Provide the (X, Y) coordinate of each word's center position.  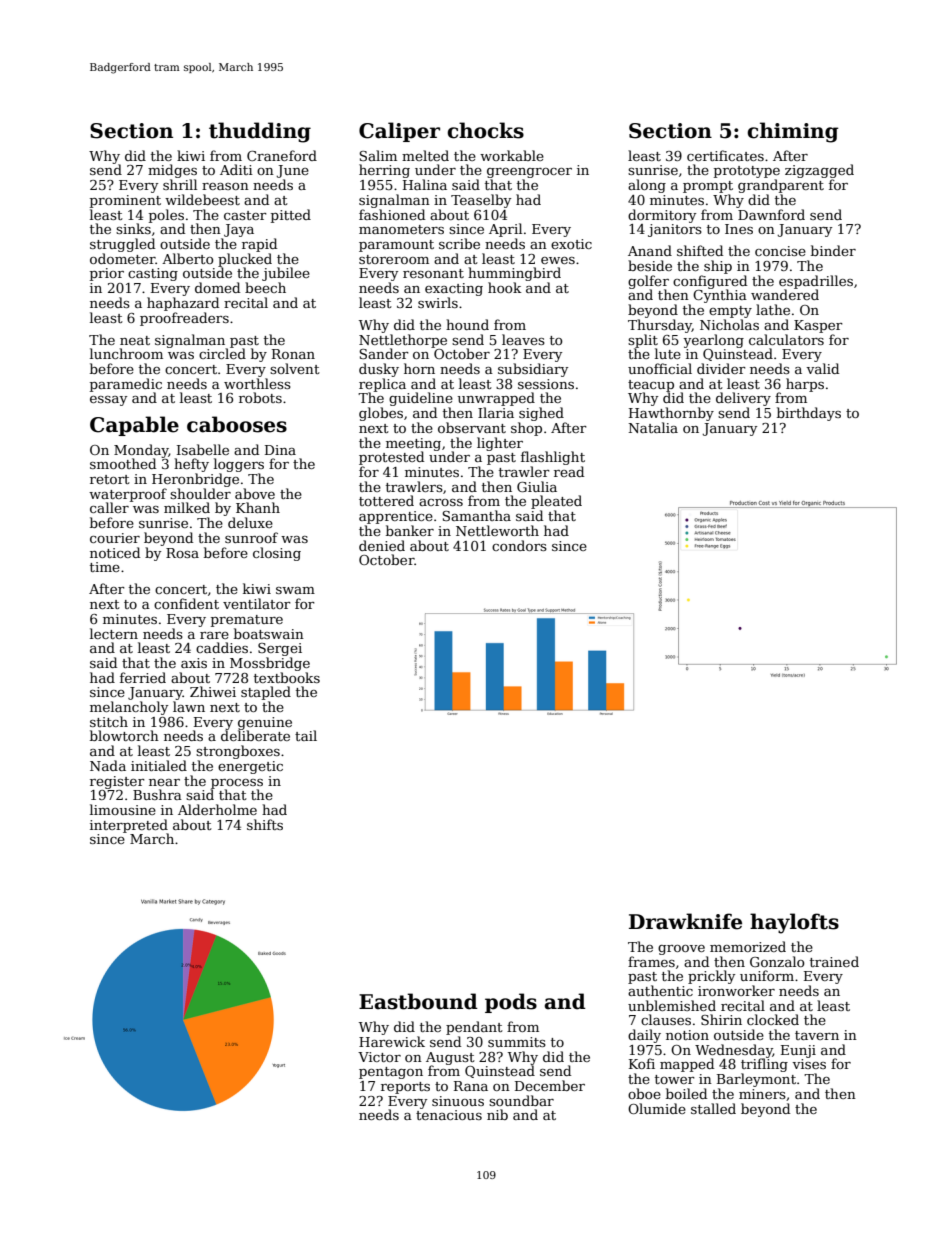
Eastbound (418, 1001)
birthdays (809, 414)
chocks (485, 130)
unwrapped (496, 399)
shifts (265, 824)
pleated (556, 502)
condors (519, 545)
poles (166, 216)
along (647, 186)
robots (260, 397)
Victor (379, 1057)
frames (651, 961)
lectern (114, 633)
